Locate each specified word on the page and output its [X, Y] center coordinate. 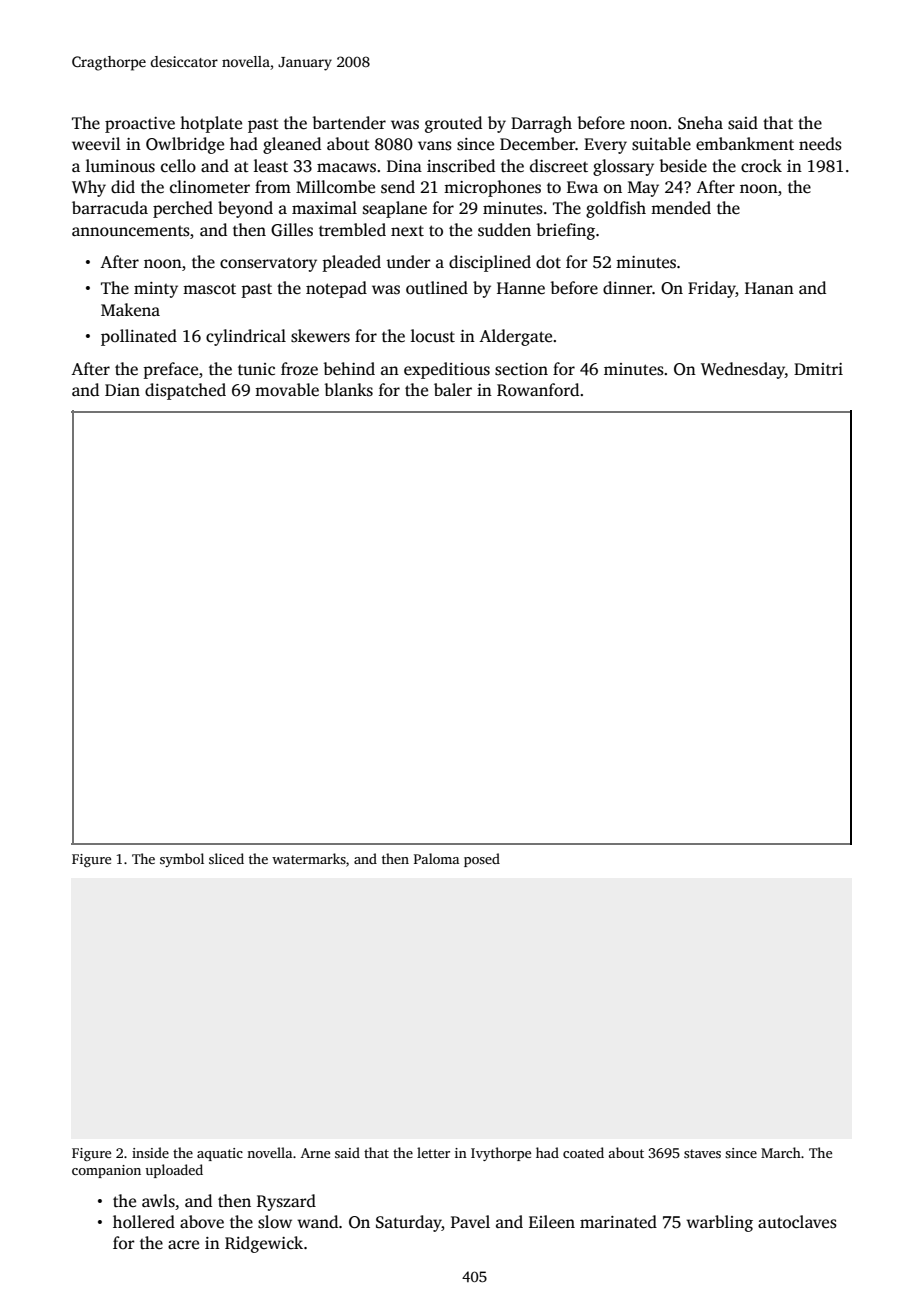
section [521, 369]
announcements [131, 231]
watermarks [309, 858]
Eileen [552, 1222]
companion [106, 1171]
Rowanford [538, 390]
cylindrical [246, 337]
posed [482, 860]
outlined [437, 288]
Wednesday [743, 370]
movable [287, 390]
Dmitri [818, 369]
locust [433, 336]
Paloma [436, 858]
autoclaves [797, 1222]
